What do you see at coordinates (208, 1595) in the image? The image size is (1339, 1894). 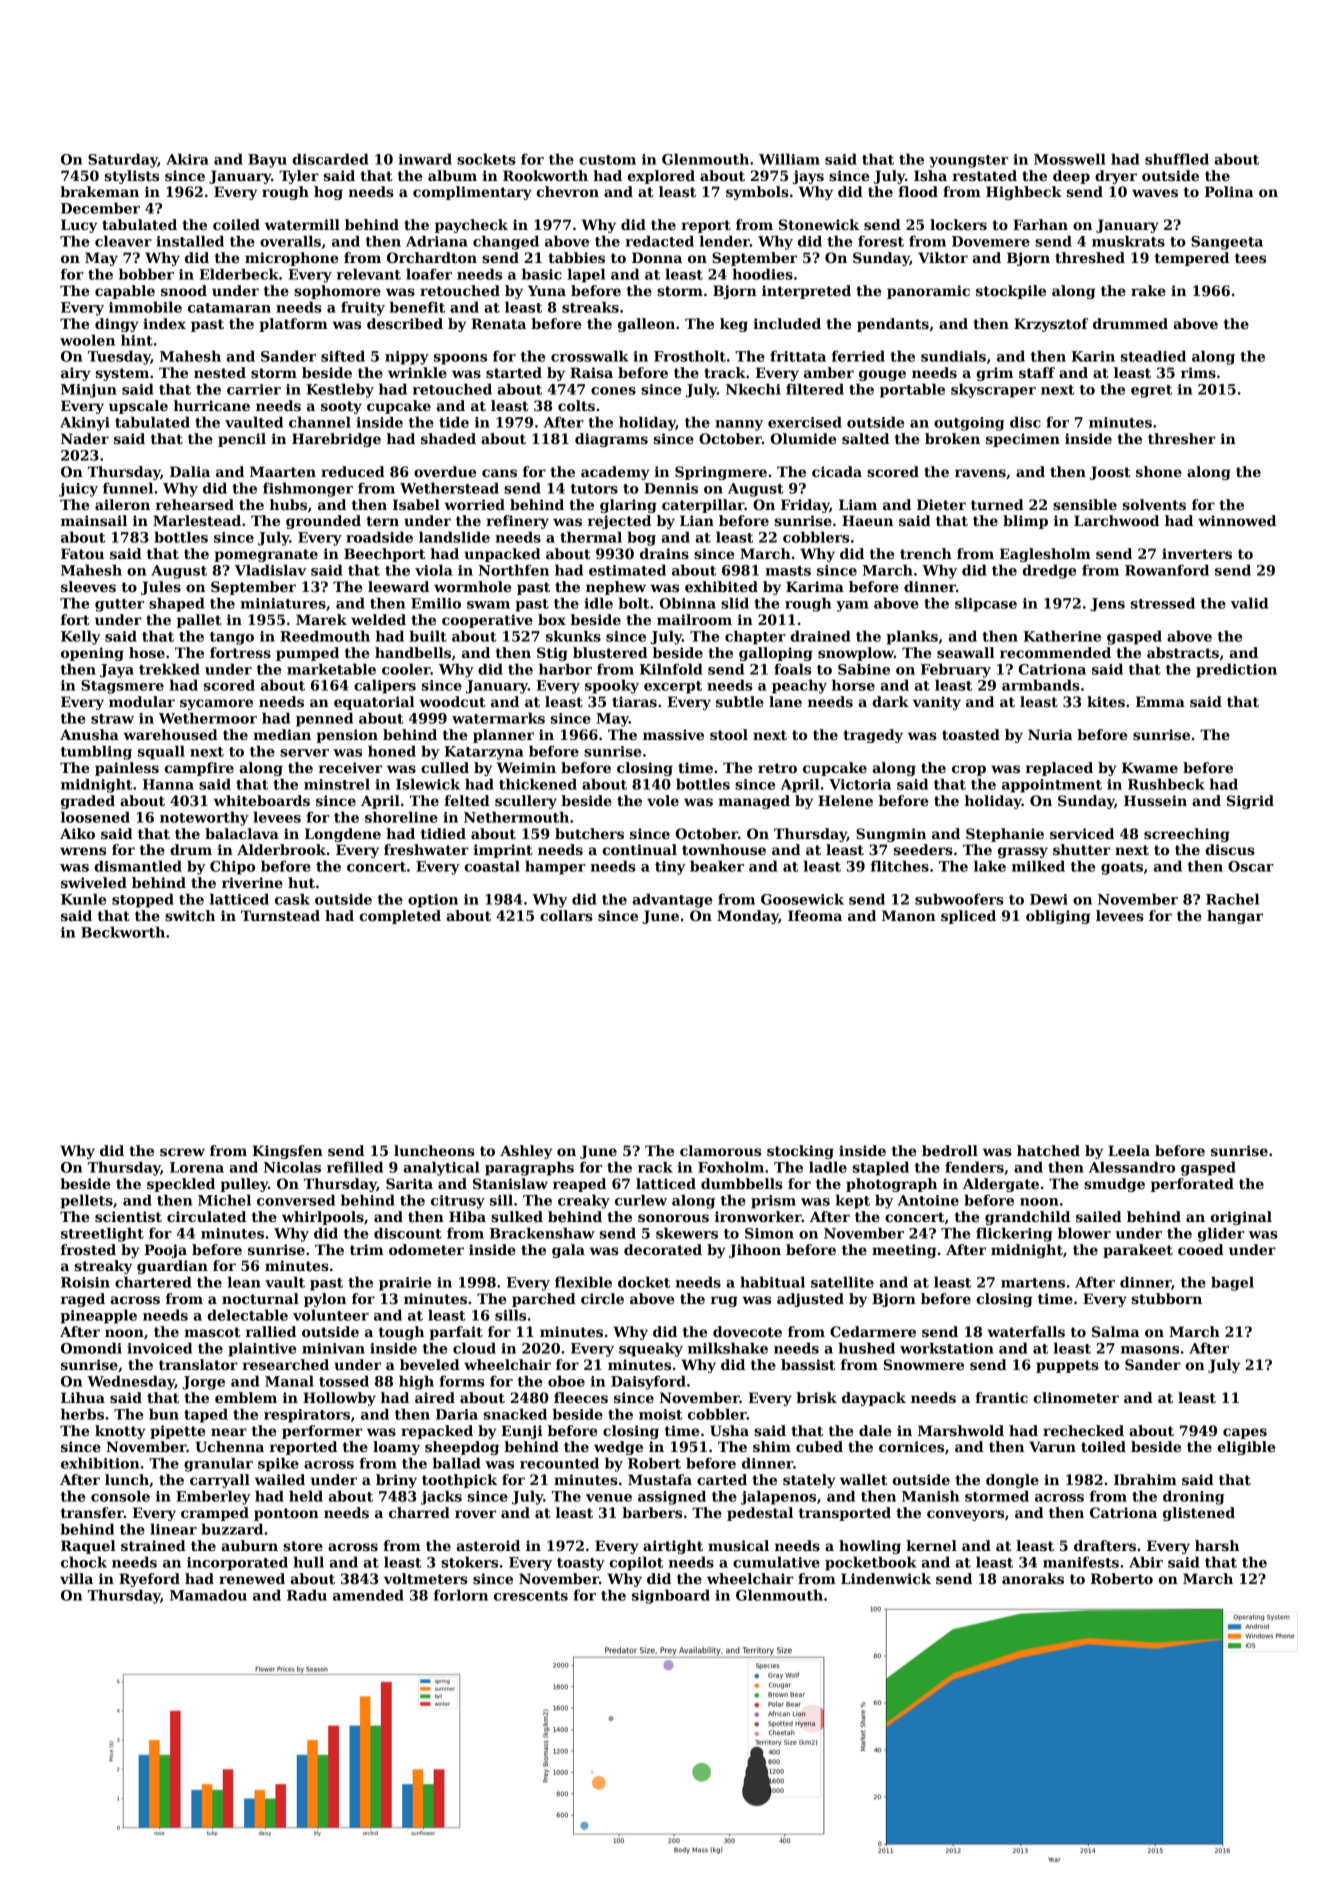 I see `Mamadou` at bounding box center [208, 1595].
